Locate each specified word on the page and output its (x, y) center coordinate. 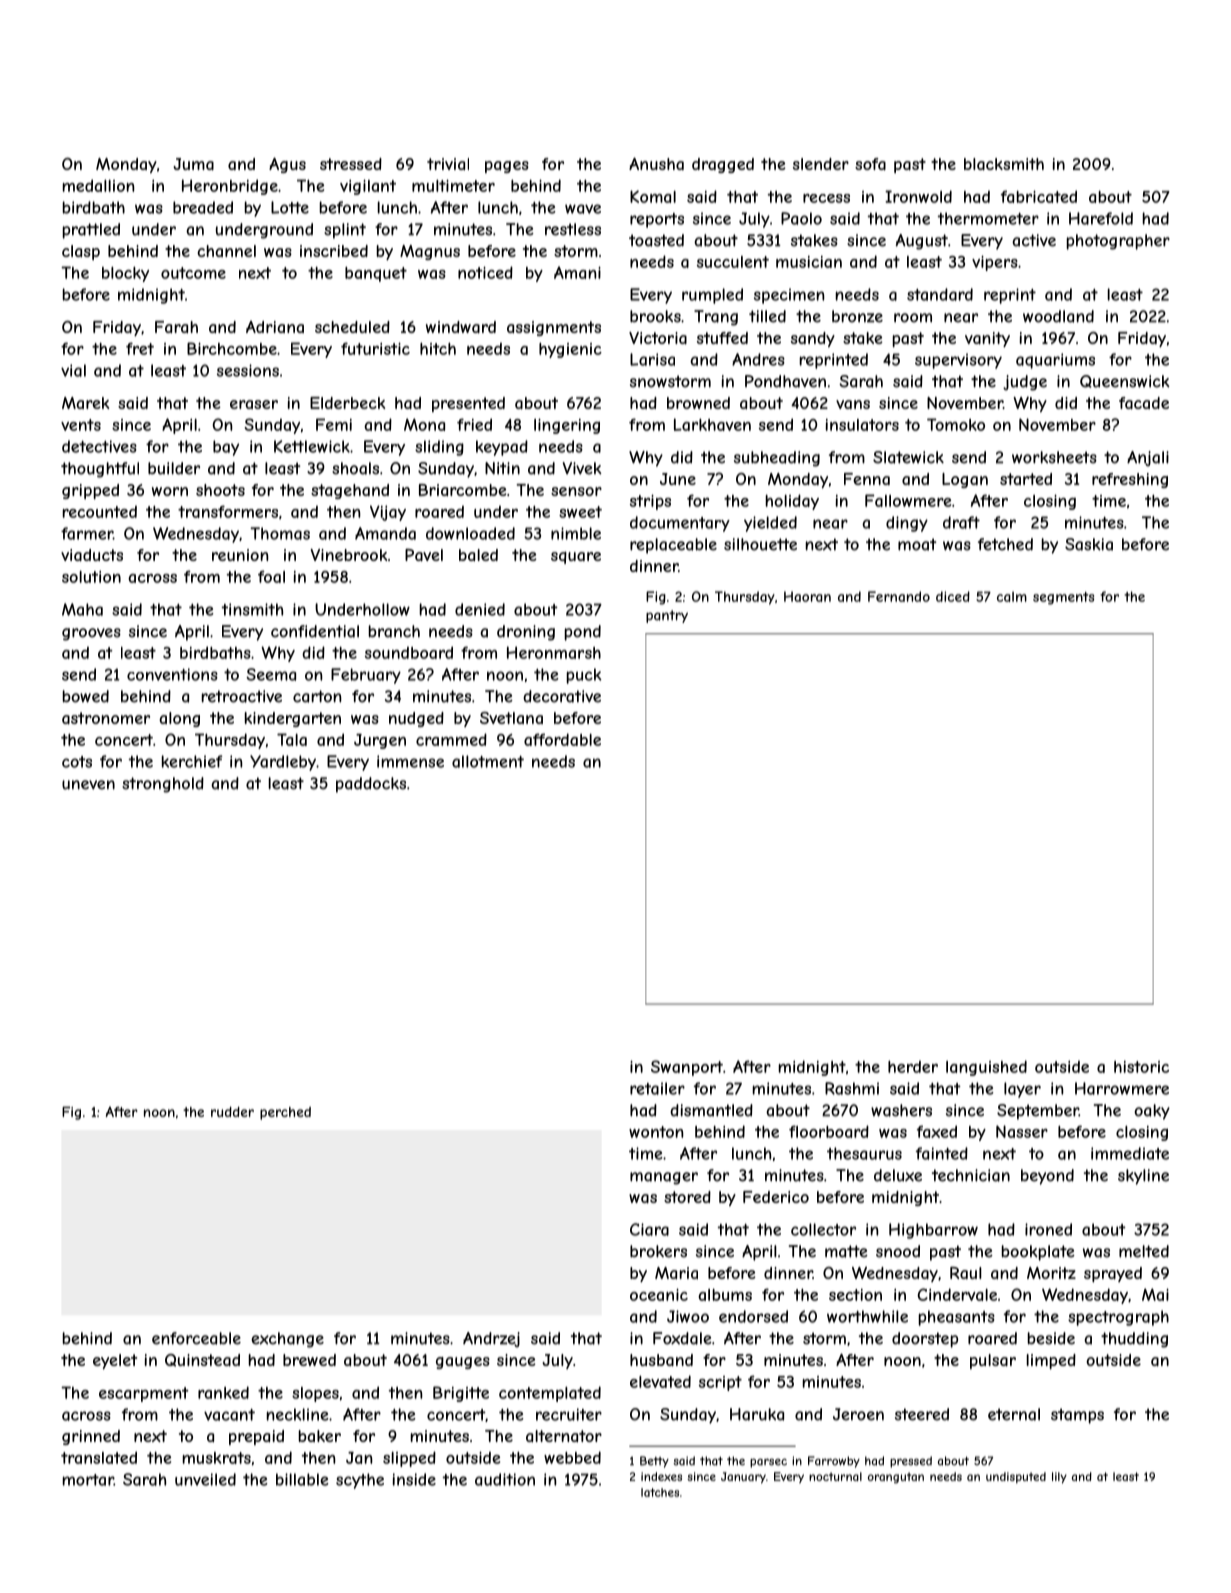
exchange (287, 1340)
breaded (203, 207)
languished (986, 1068)
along (179, 719)
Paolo (801, 218)
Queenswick (1125, 381)
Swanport (687, 1068)
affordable (562, 739)
